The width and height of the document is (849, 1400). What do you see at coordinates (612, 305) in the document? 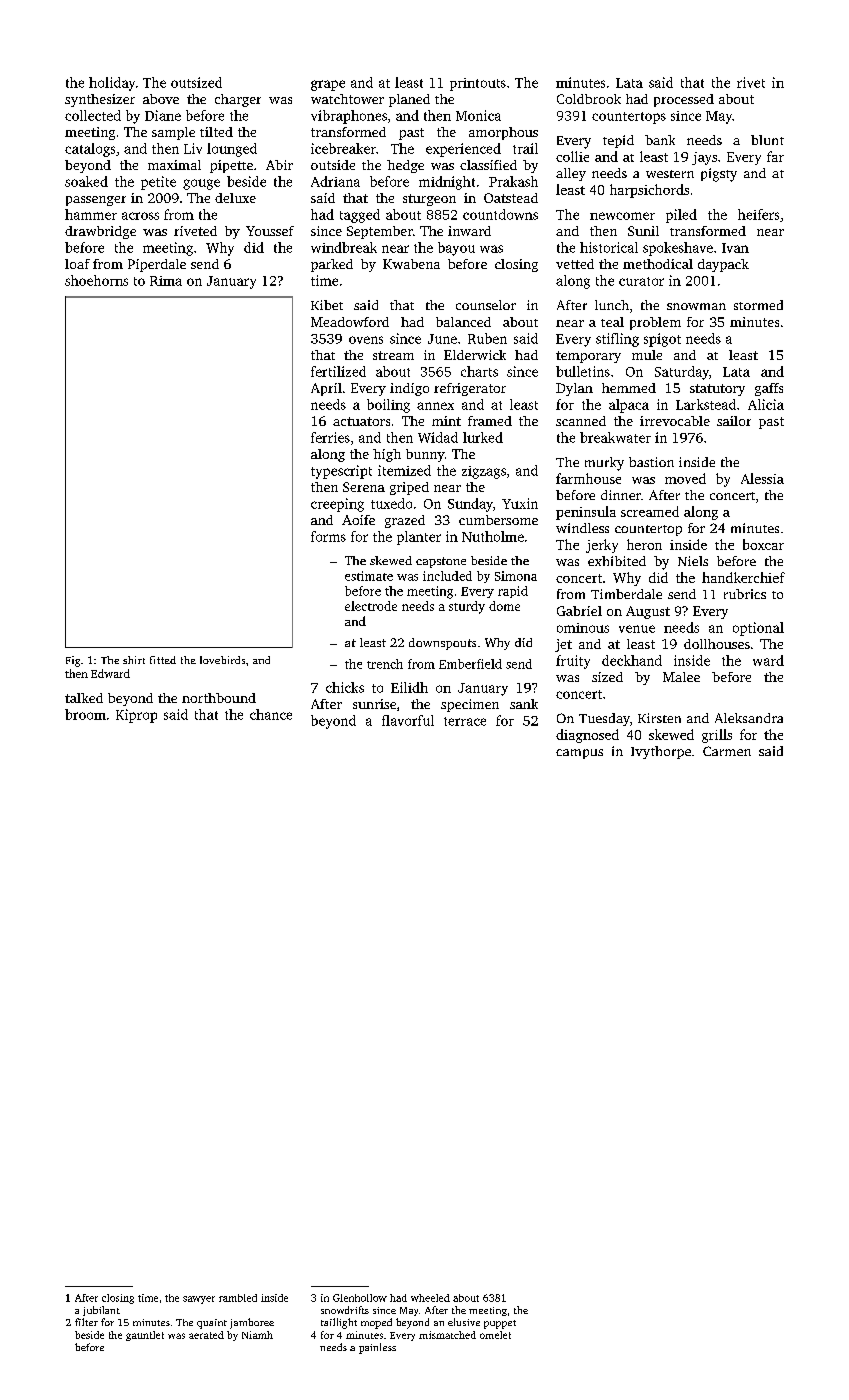
I see `lunch` at bounding box center [612, 305].
